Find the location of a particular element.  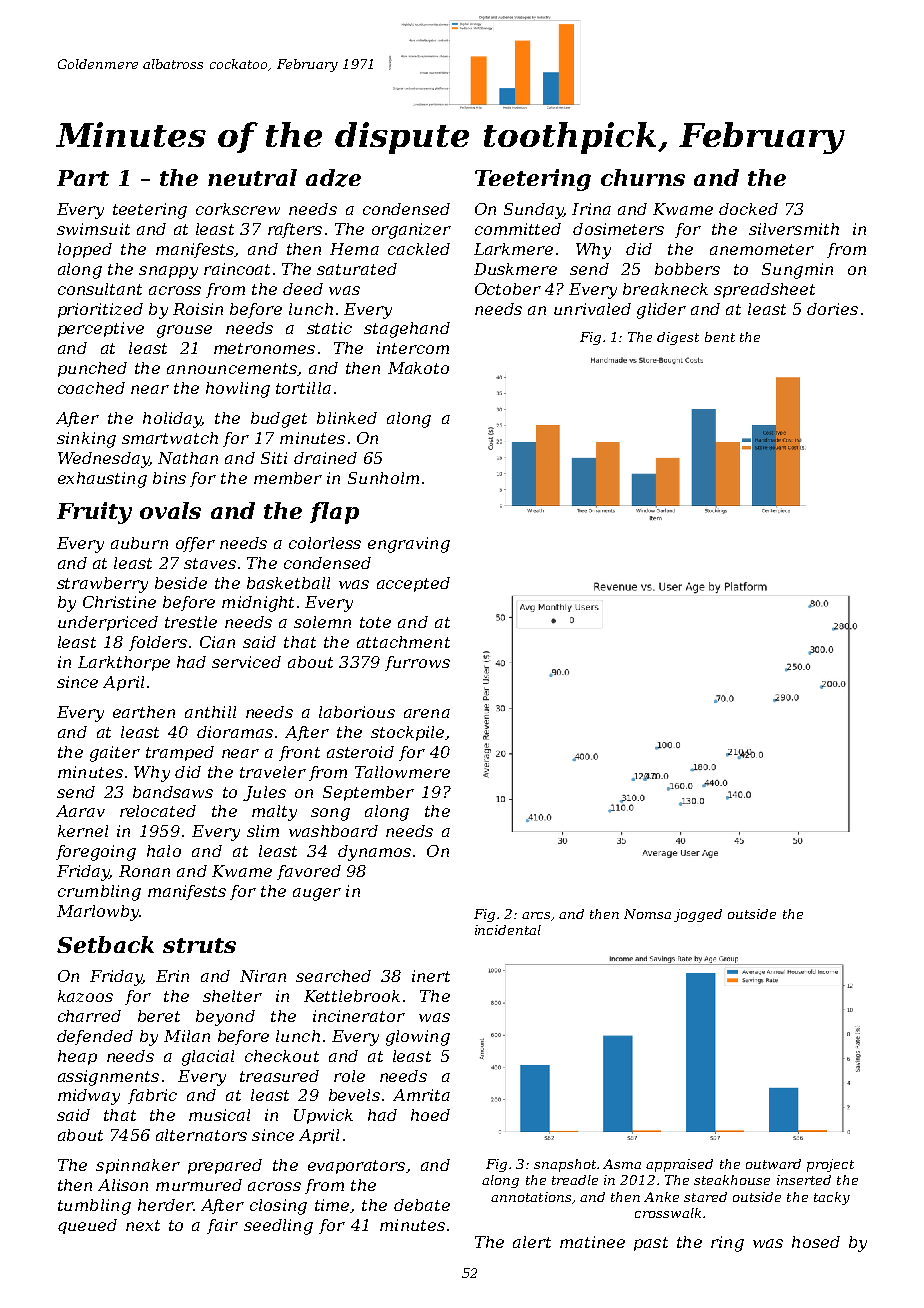

underpriced is located at coordinates (108, 623).
